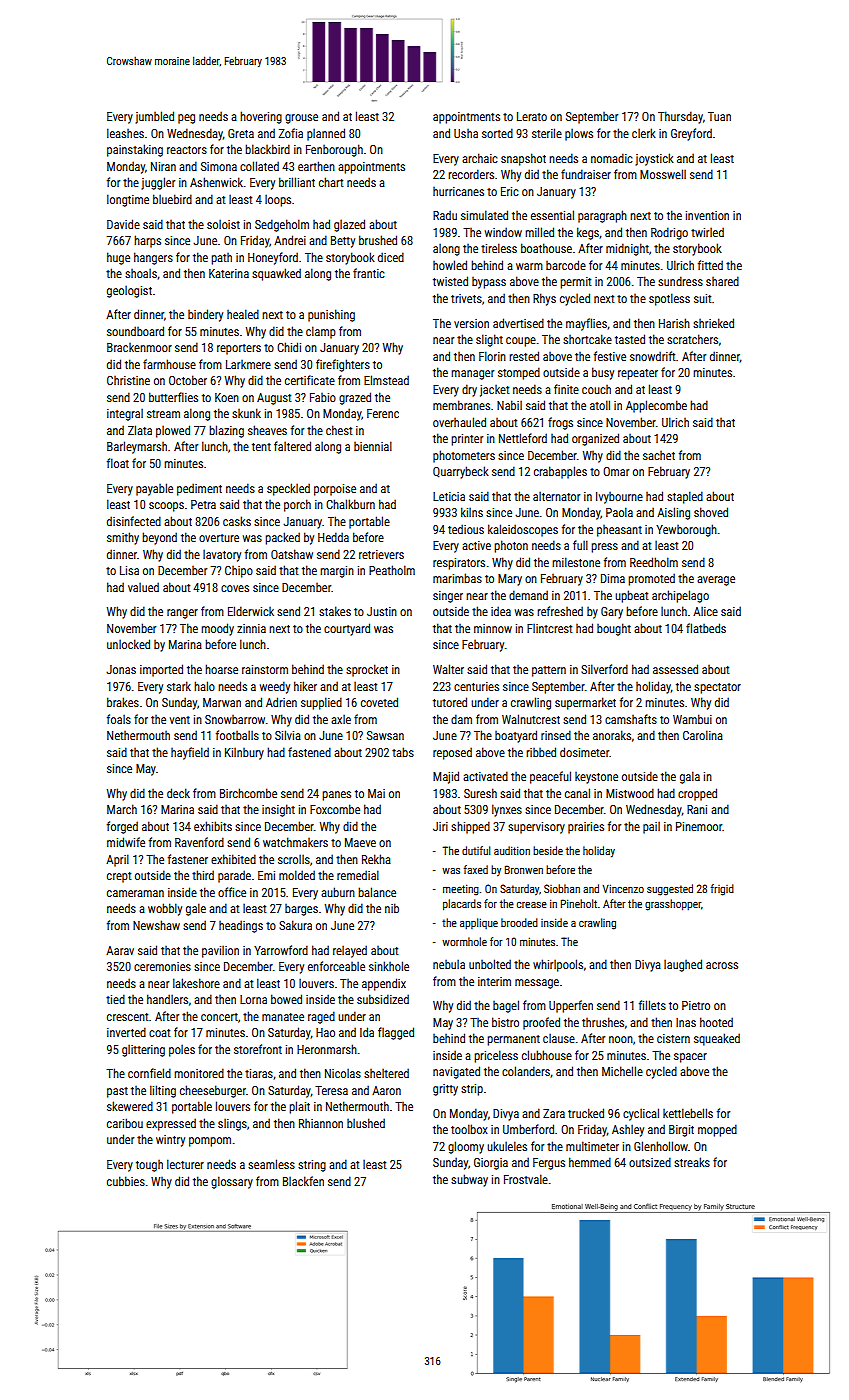  Describe the element at coordinates (466, 529) in the image. I see `tedious` at that location.
